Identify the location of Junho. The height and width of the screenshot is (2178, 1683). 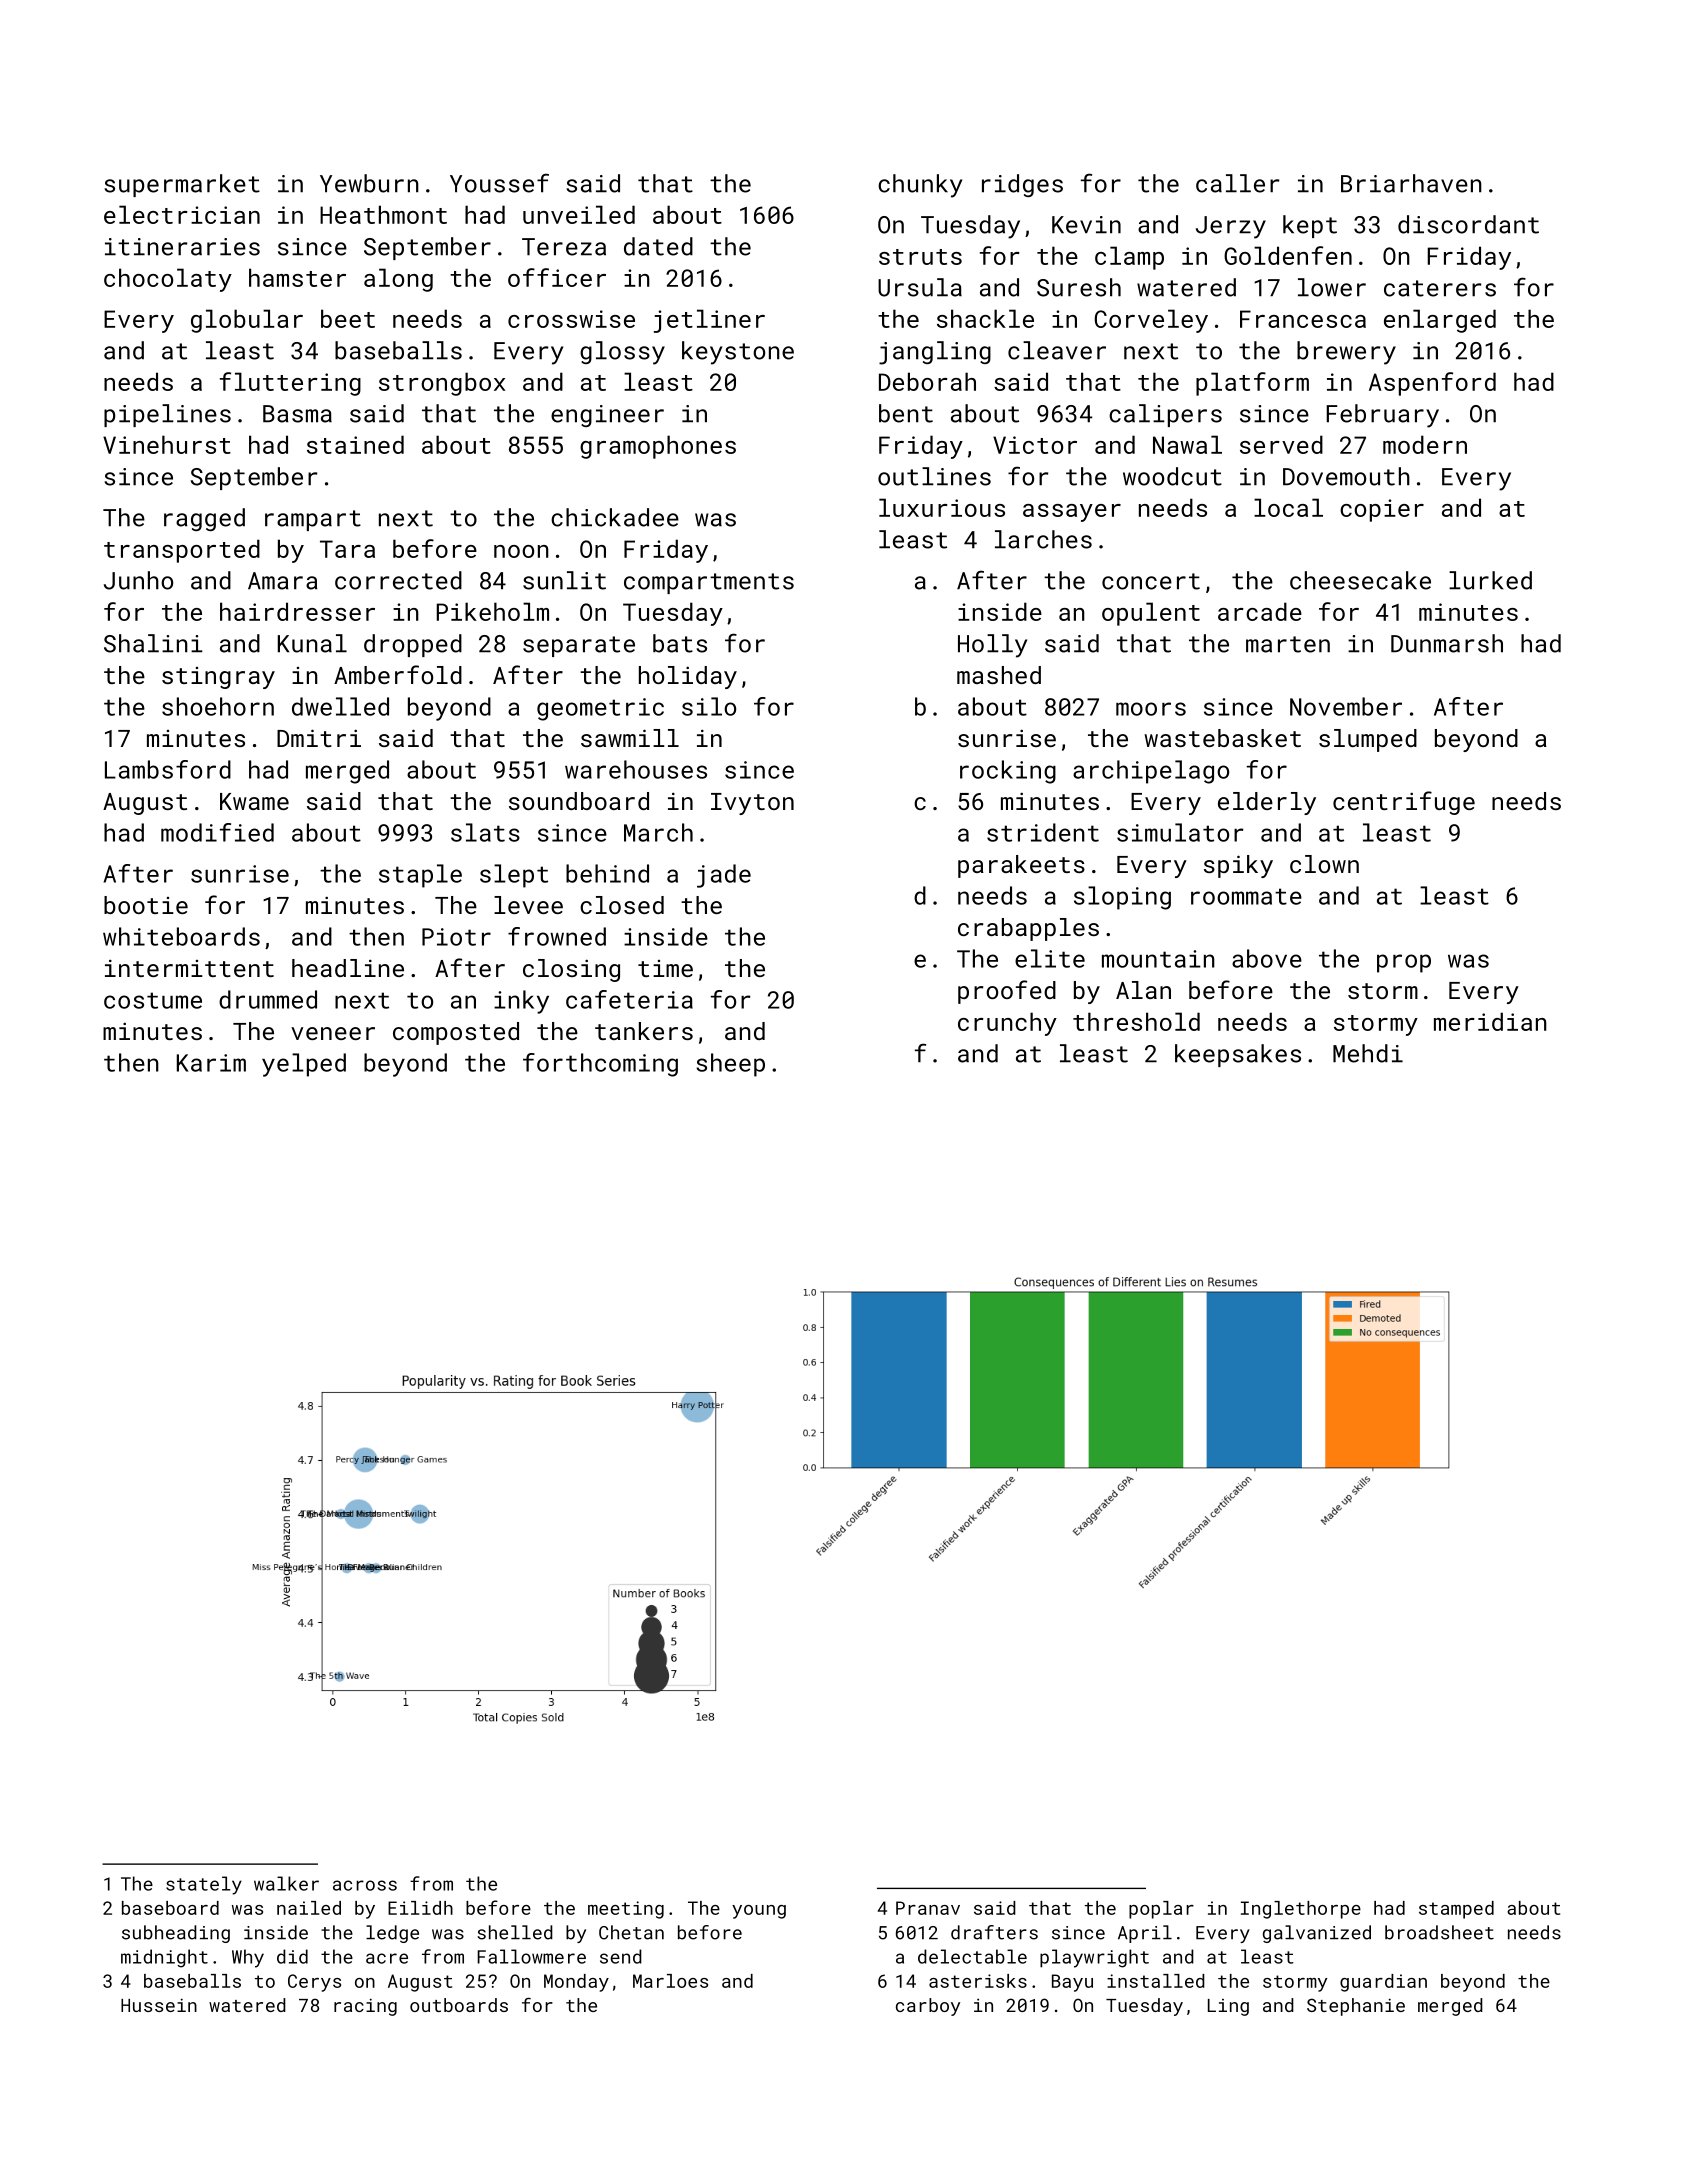
(138, 580).
